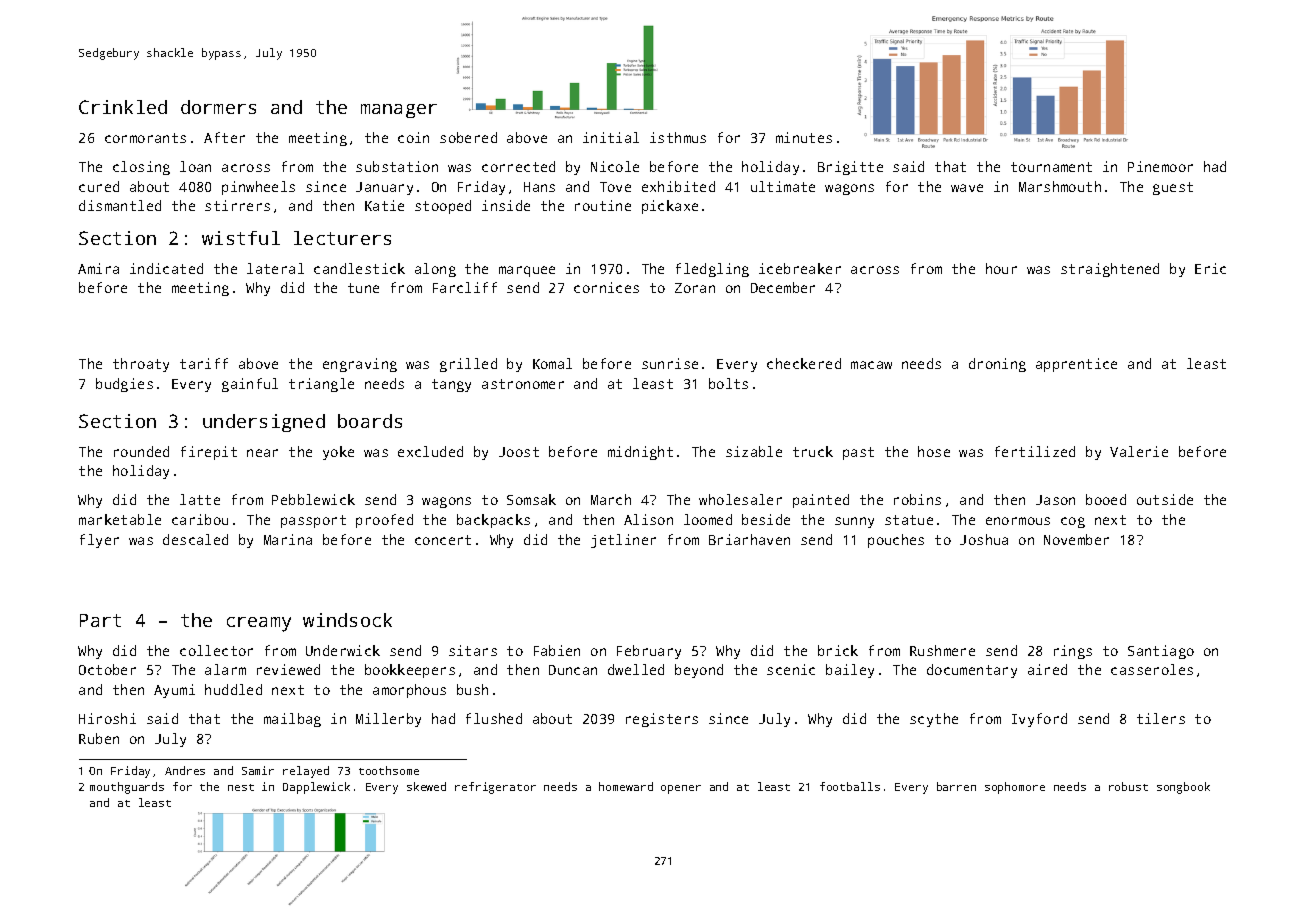 The height and width of the screenshot is (924, 1308). Describe the element at coordinates (1160, 166) in the screenshot. I see `Pinemoor` at that location.
